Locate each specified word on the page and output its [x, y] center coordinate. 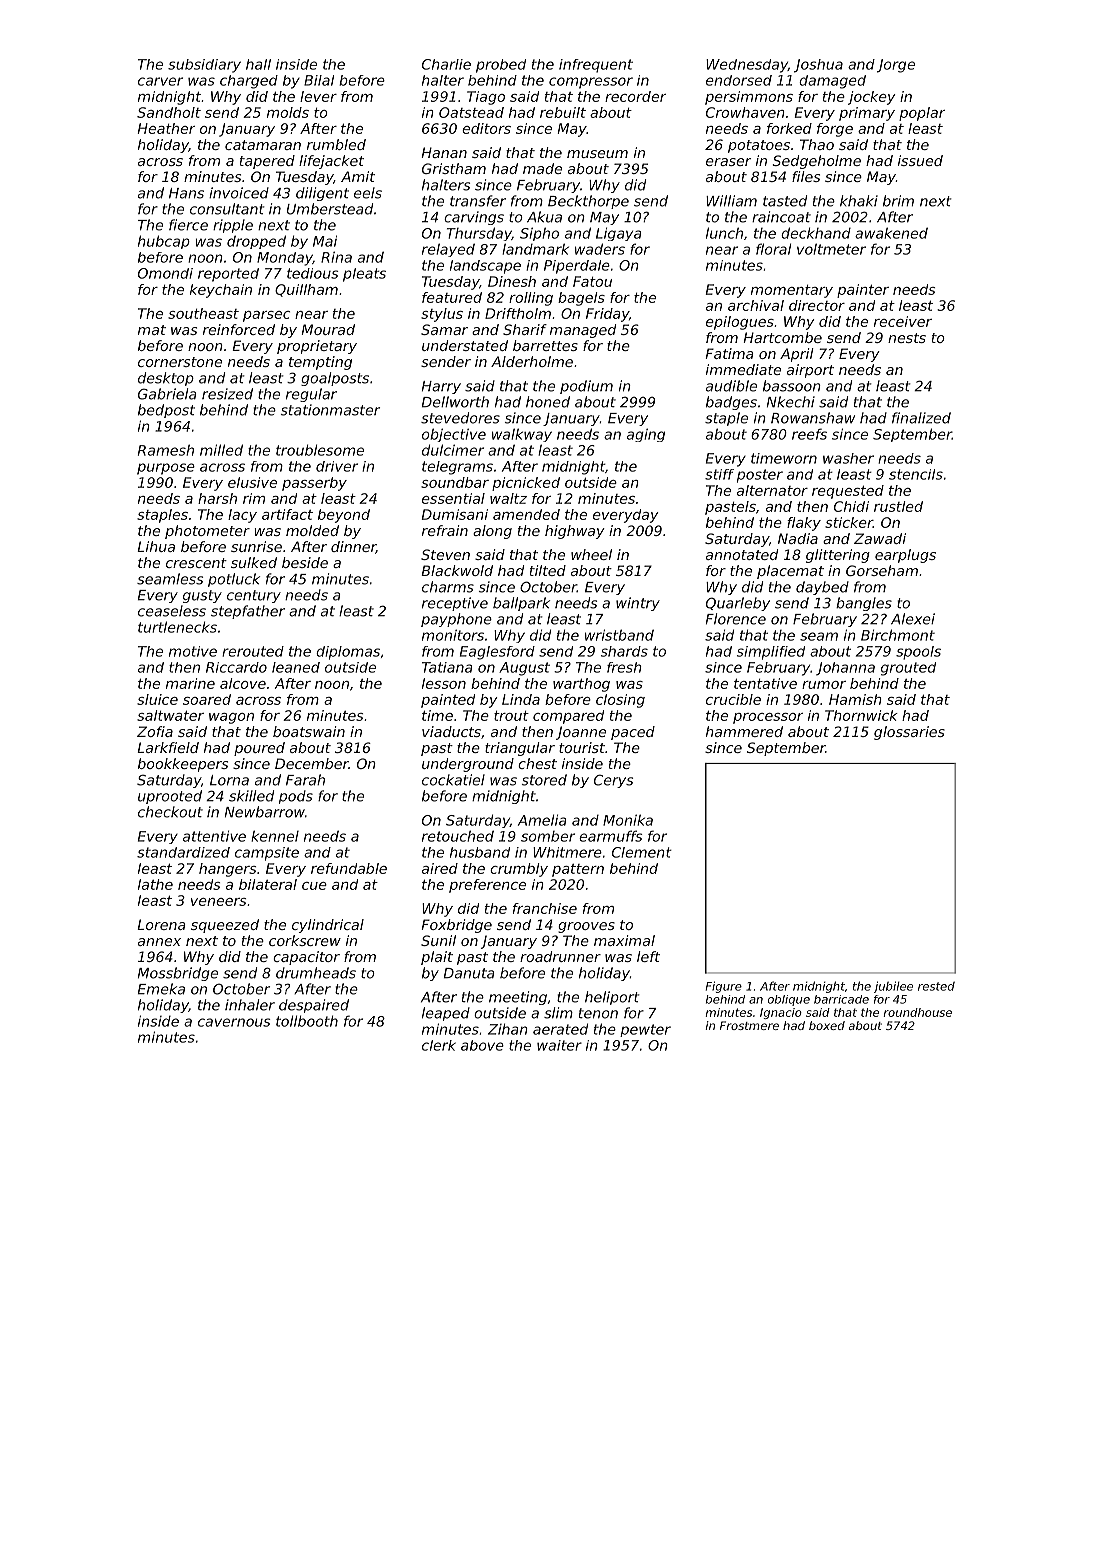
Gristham [454, 168]
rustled [898, 506]
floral [773, 249]
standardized [183, 852]
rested [936, 986]
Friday [607, 315]
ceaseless [172, 611]
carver [160, 81]
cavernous [234, 1022]
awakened [891, 233]
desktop [166, 379]
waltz [508, 498]
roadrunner [560, 956]
